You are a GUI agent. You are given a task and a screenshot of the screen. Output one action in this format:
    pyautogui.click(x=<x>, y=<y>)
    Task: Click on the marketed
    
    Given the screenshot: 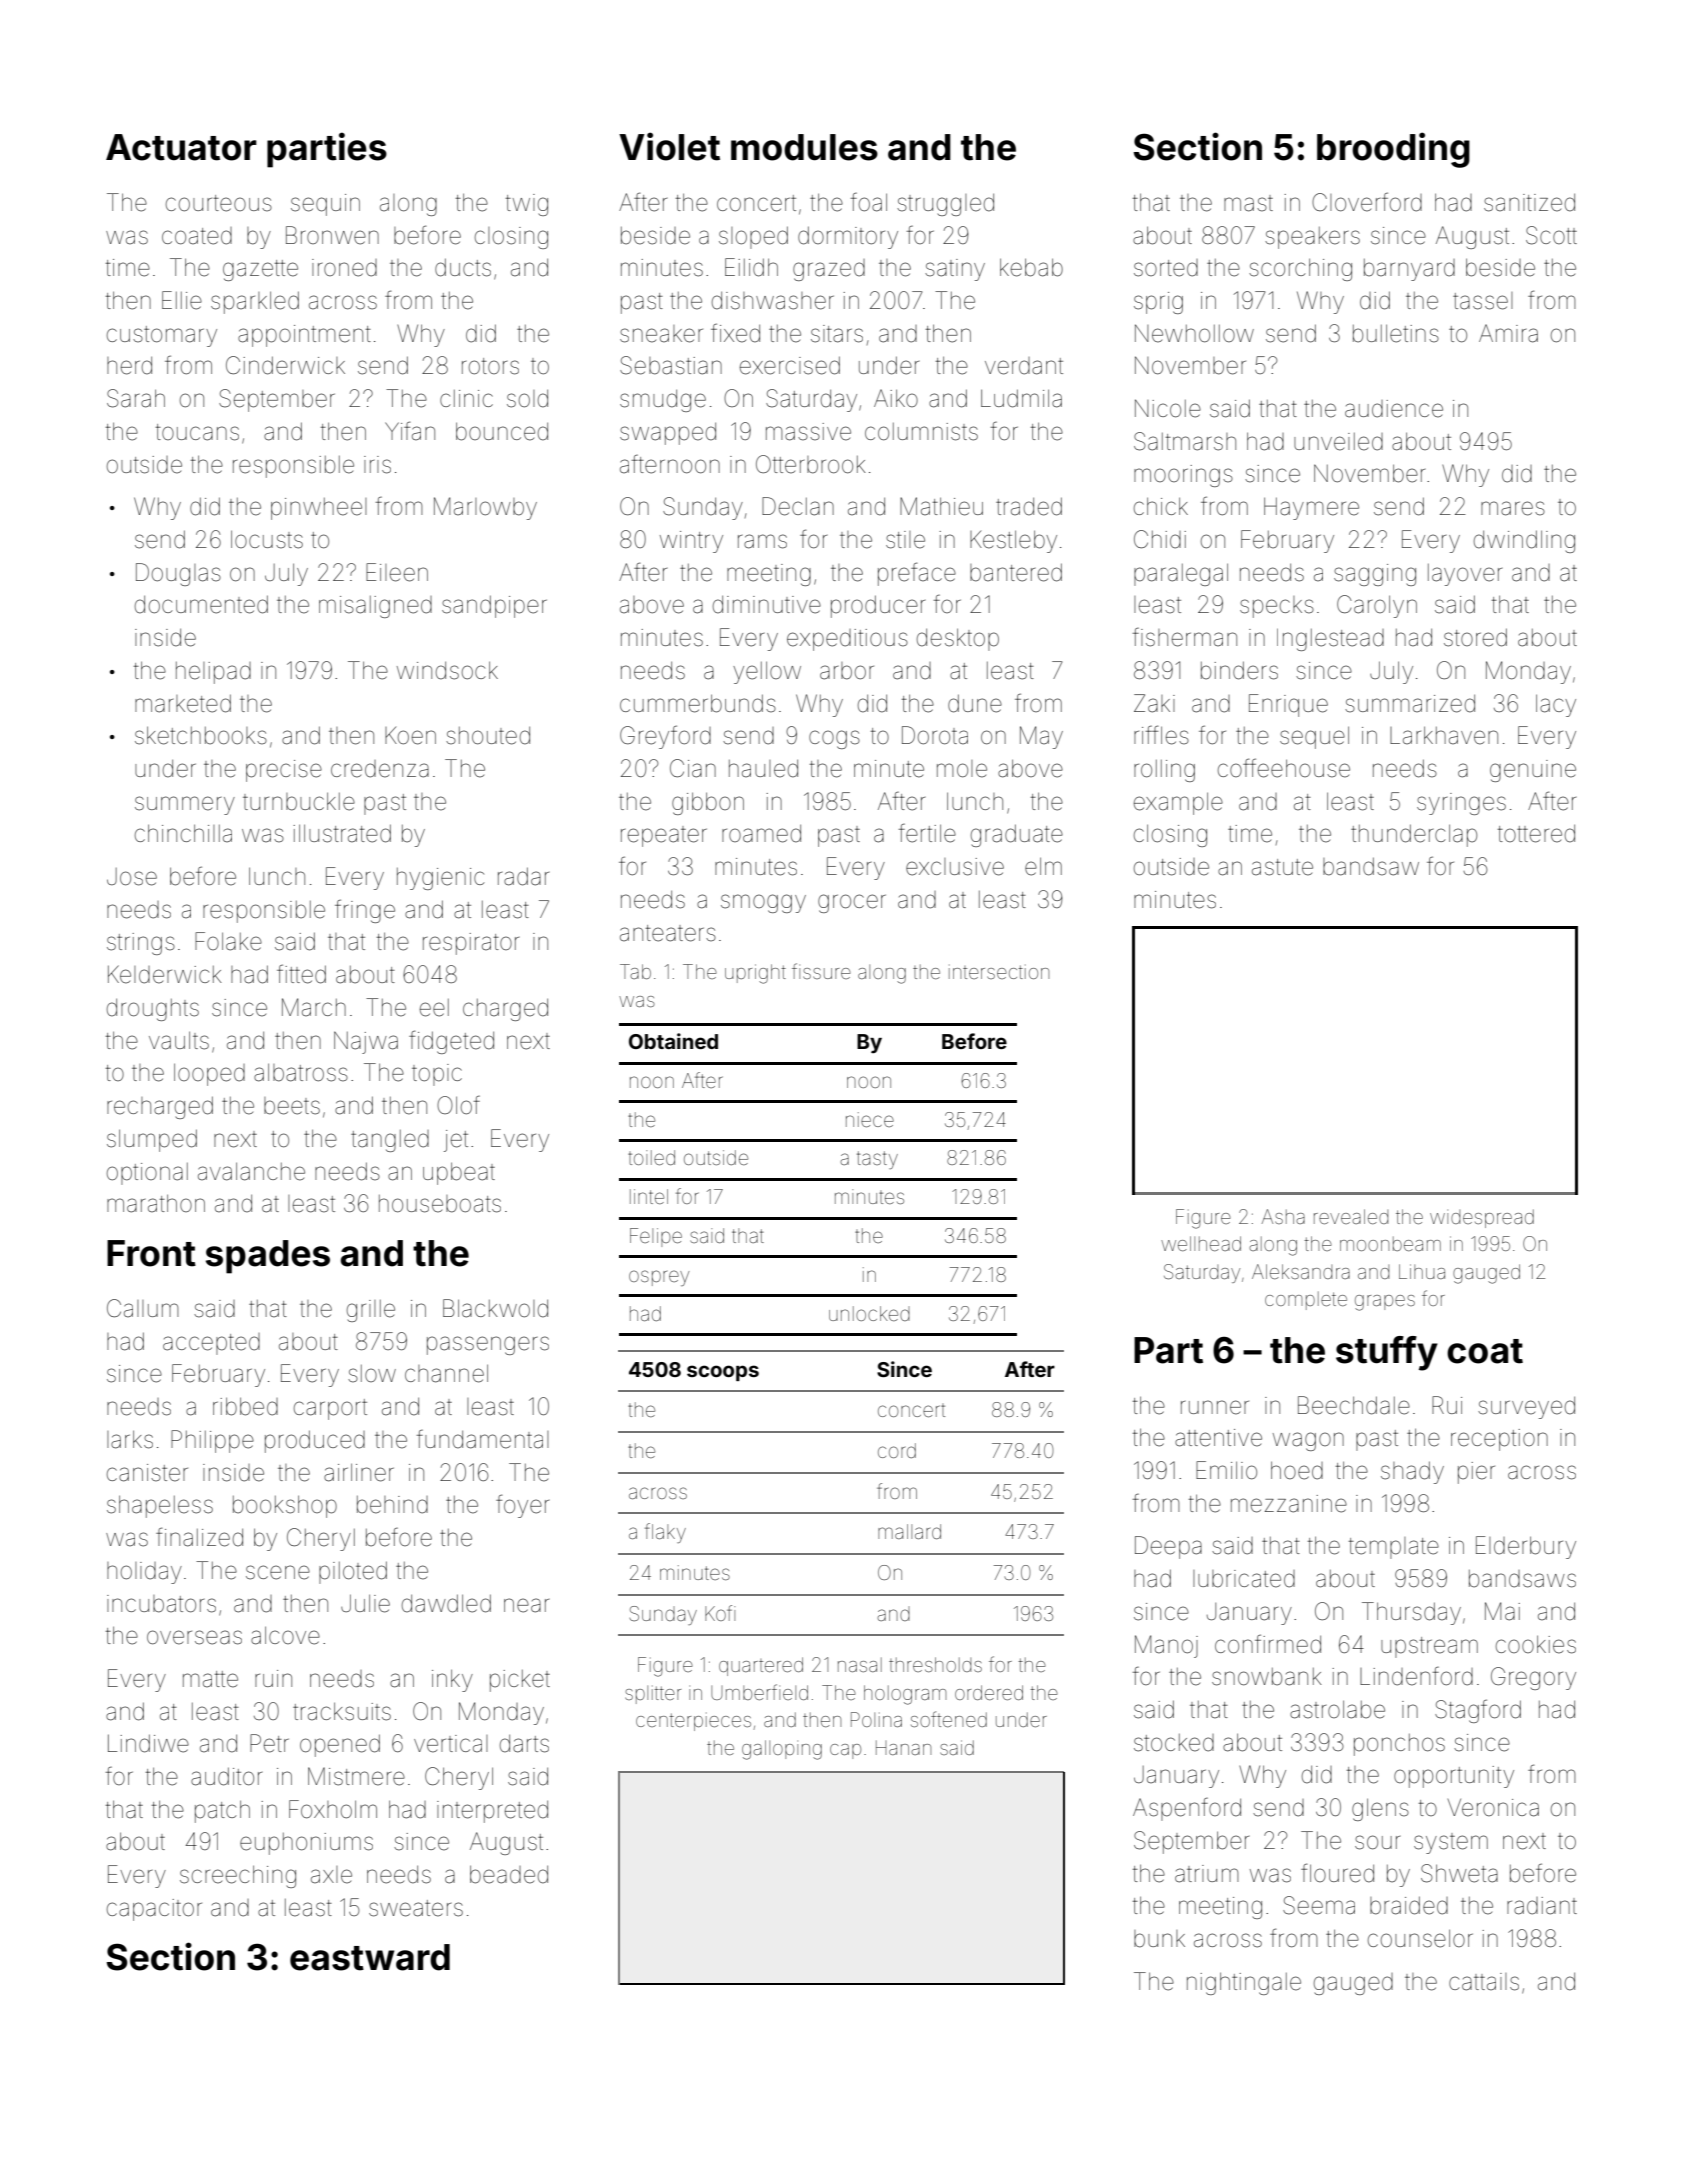 What is the action you would take?
    pyautogui.click(x=183, y=703)
